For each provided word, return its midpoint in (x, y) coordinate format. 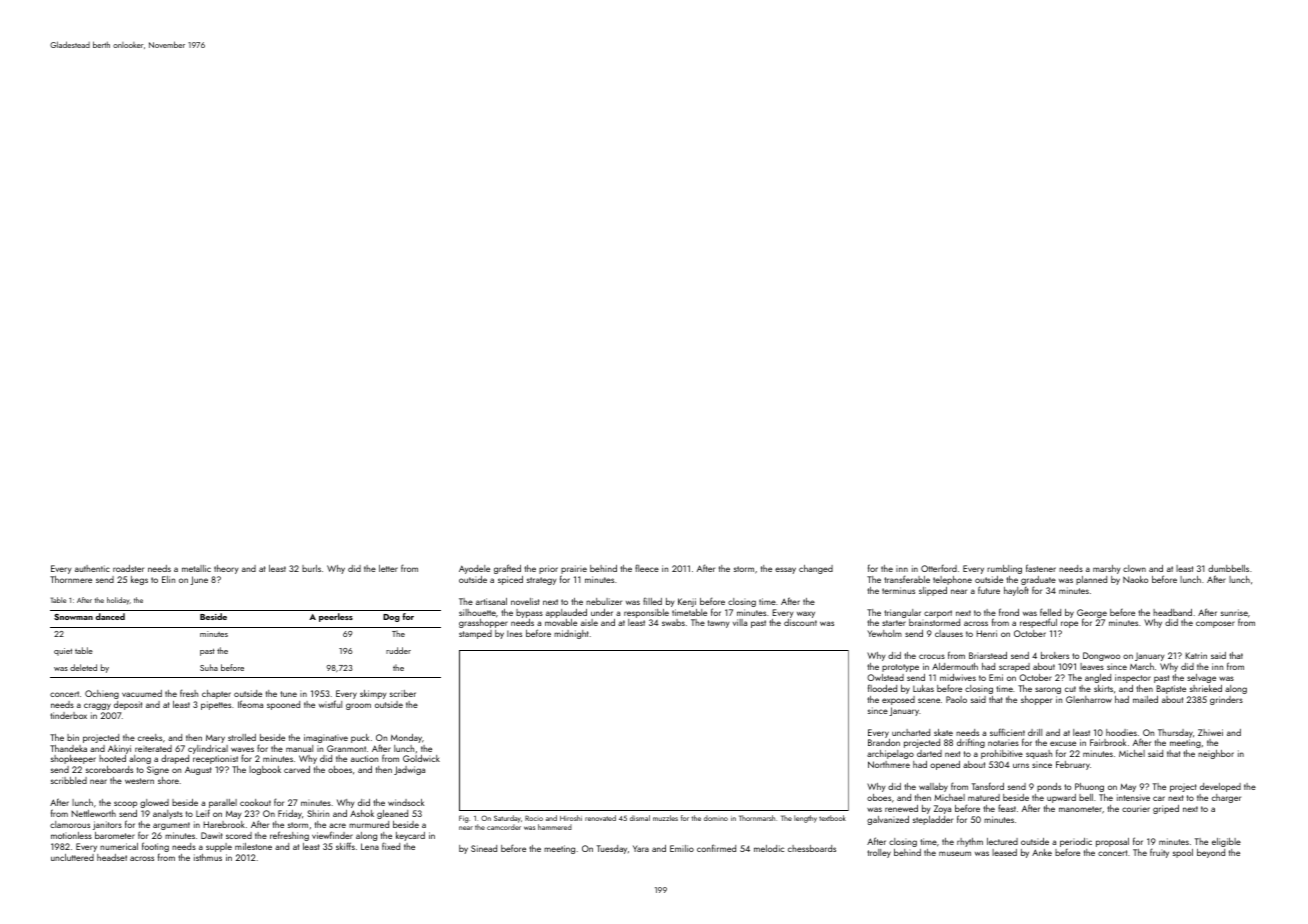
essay (785, 570)
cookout (255, 802)
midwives (958, 677)
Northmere (889, 764)
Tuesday (612, 849)
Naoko (1135, 579)
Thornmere (71, 579)
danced (110, 616)
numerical (119, 846)
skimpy (373, 694)
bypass (529, 613)
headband (1172, 612)
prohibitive (1002, 754)
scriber (403, 693)
